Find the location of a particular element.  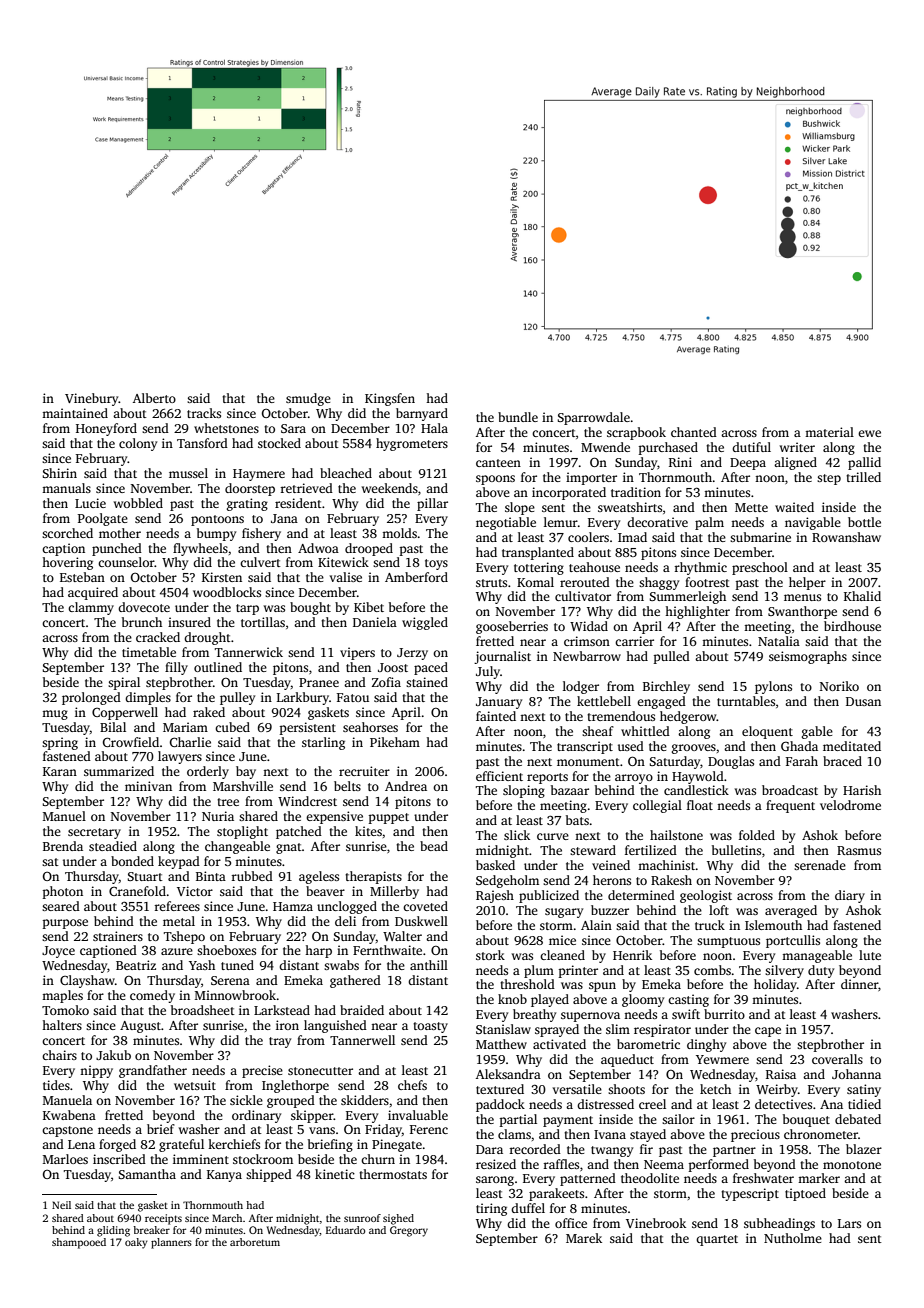

material is located at coordinates (829, 432).
